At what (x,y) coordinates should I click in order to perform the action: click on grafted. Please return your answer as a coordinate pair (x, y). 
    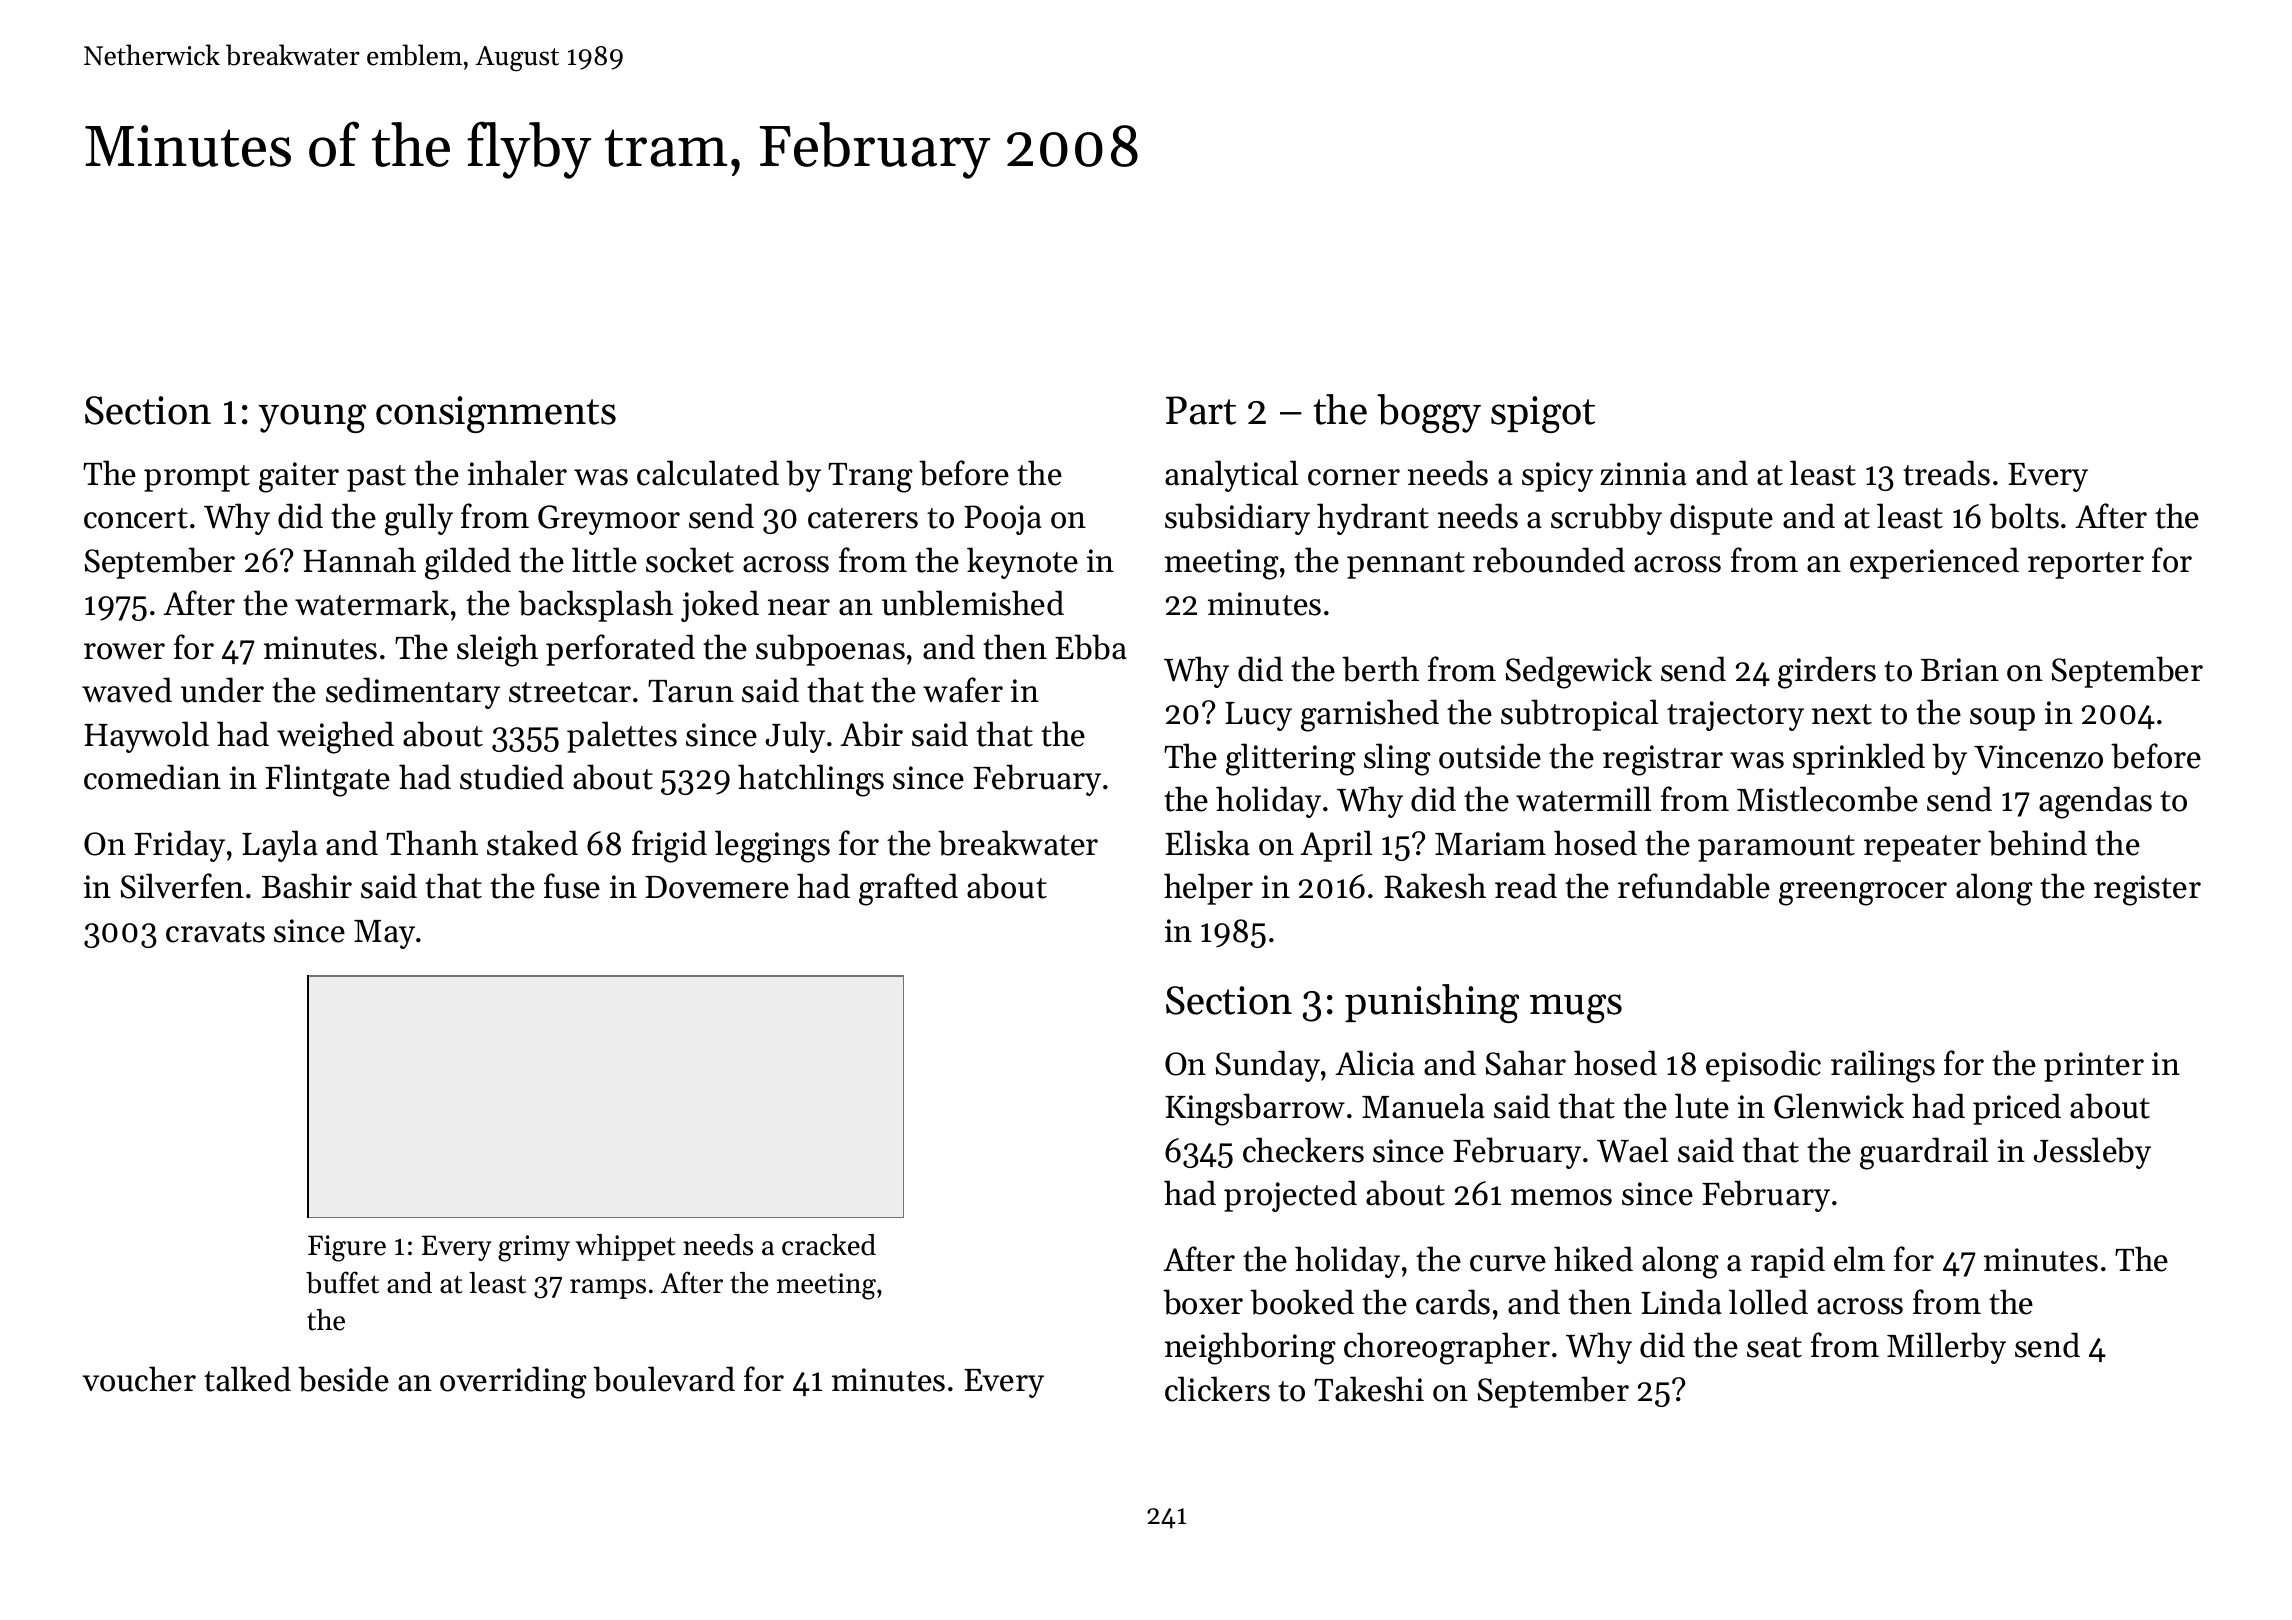
    Looking at the image, I should click on (908, 889).
